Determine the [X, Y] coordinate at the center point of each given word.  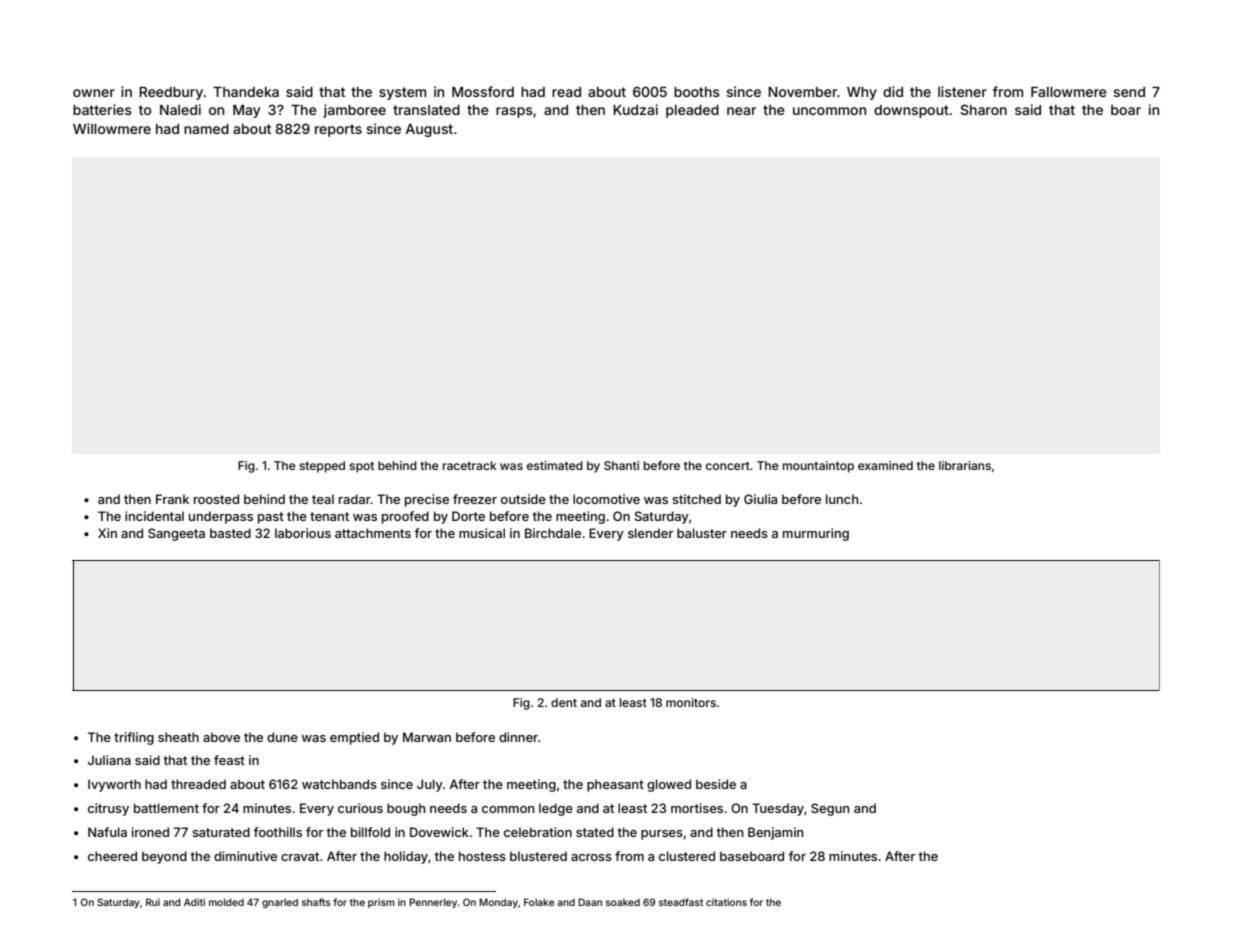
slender [650, 533]
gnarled [280, 903]
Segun [830, 809]
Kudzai [635, 109]
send [1129, 92]
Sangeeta [176, 534]
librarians [965, 465]
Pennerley [433, 903]
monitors [691, 702]
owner [94, 93]
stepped [322, 467]
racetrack [470, 465]
